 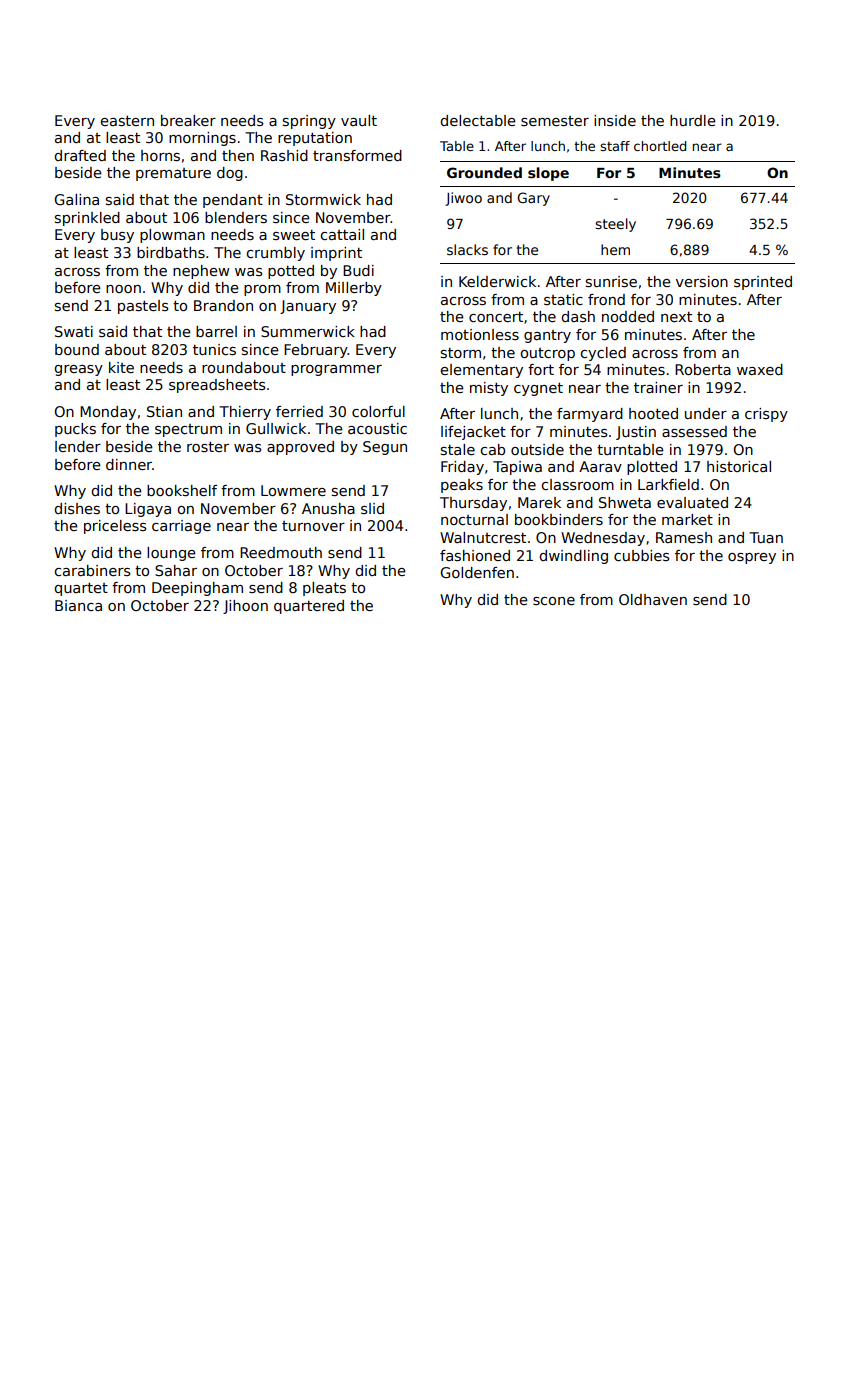 I want to click on Monday, so click(x=108, y=413).
